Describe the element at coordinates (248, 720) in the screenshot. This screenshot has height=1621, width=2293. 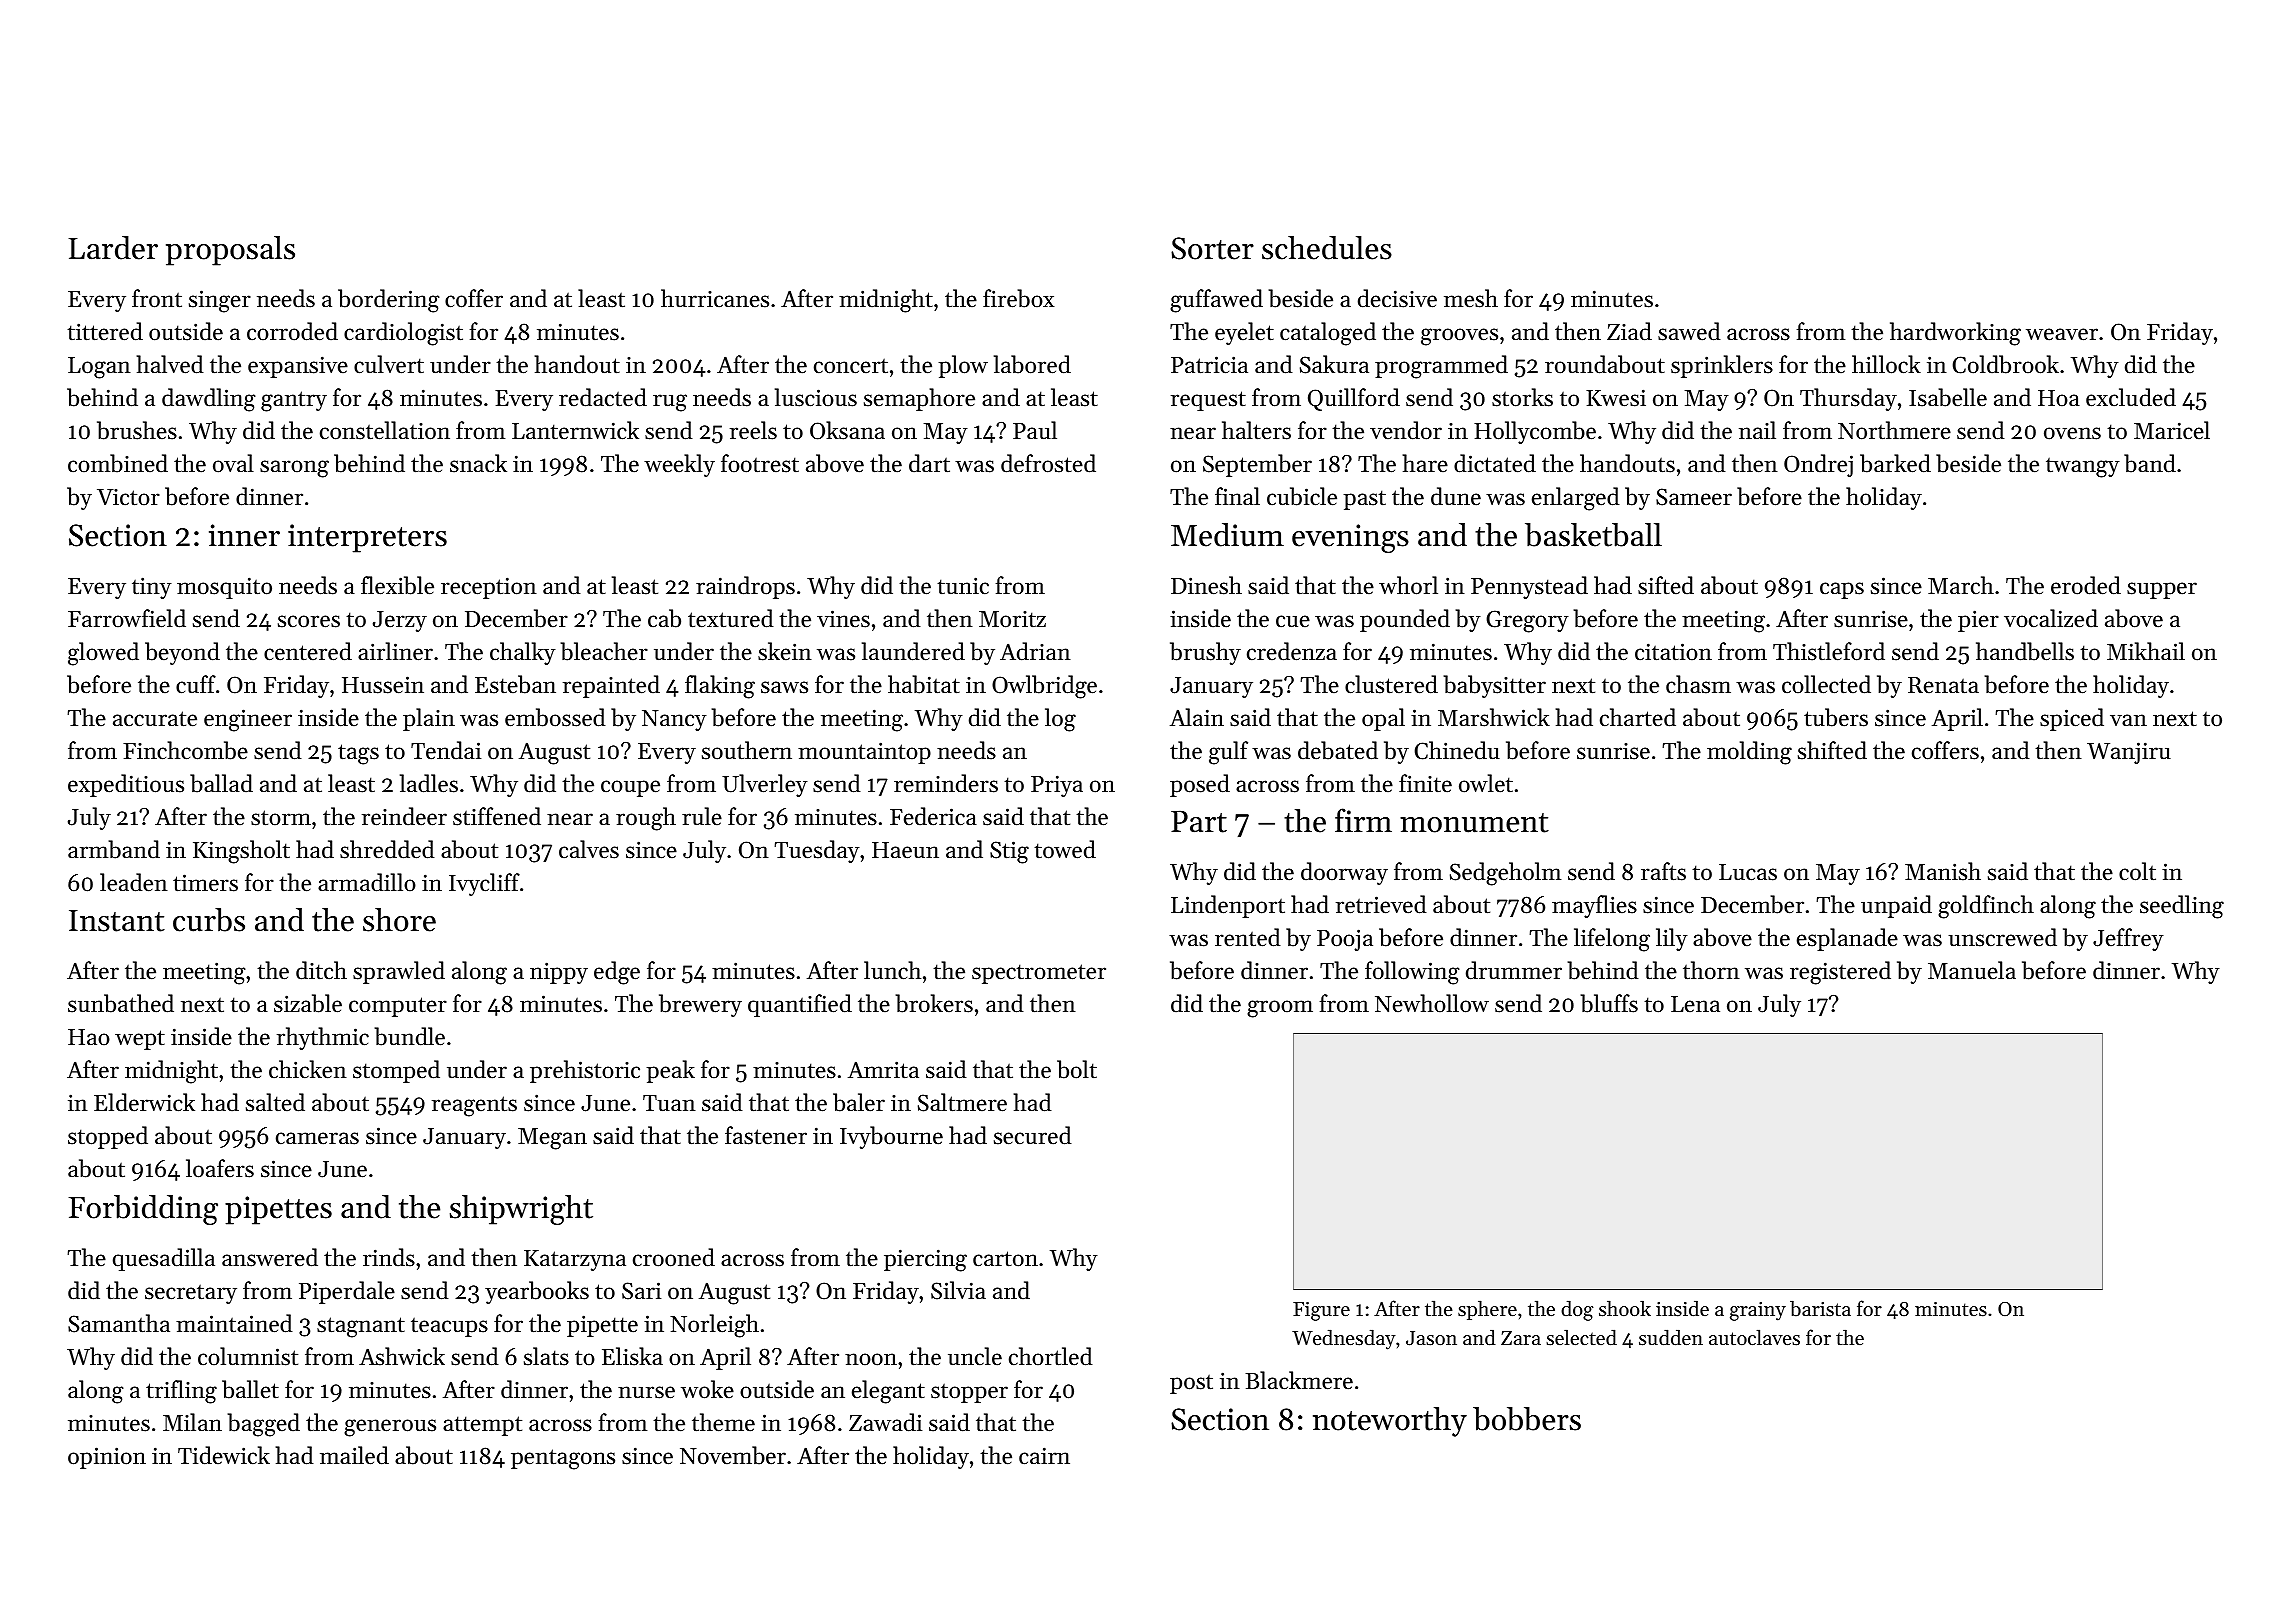
I see `engineer` at that location.
